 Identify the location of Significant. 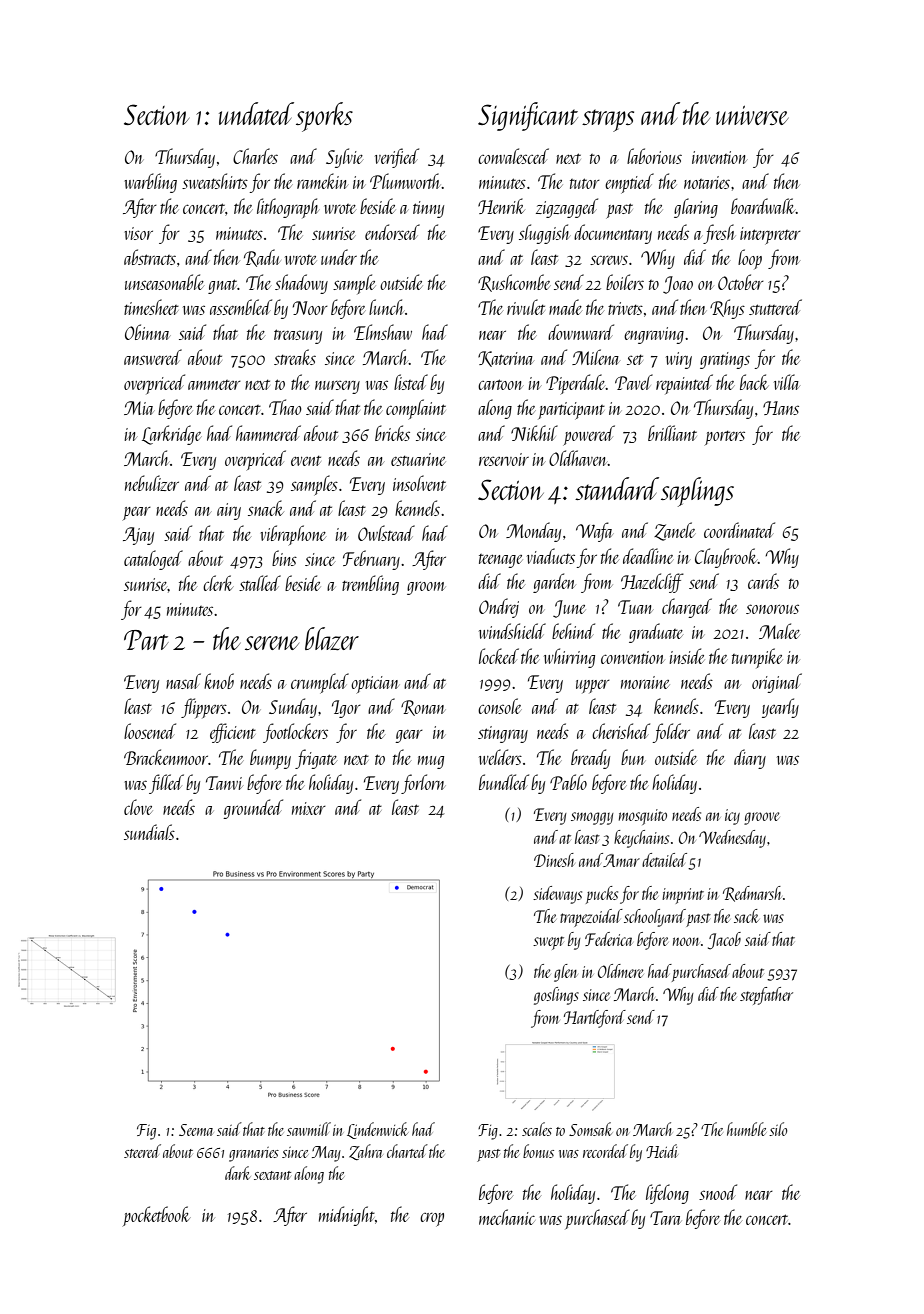
(528, 116).
